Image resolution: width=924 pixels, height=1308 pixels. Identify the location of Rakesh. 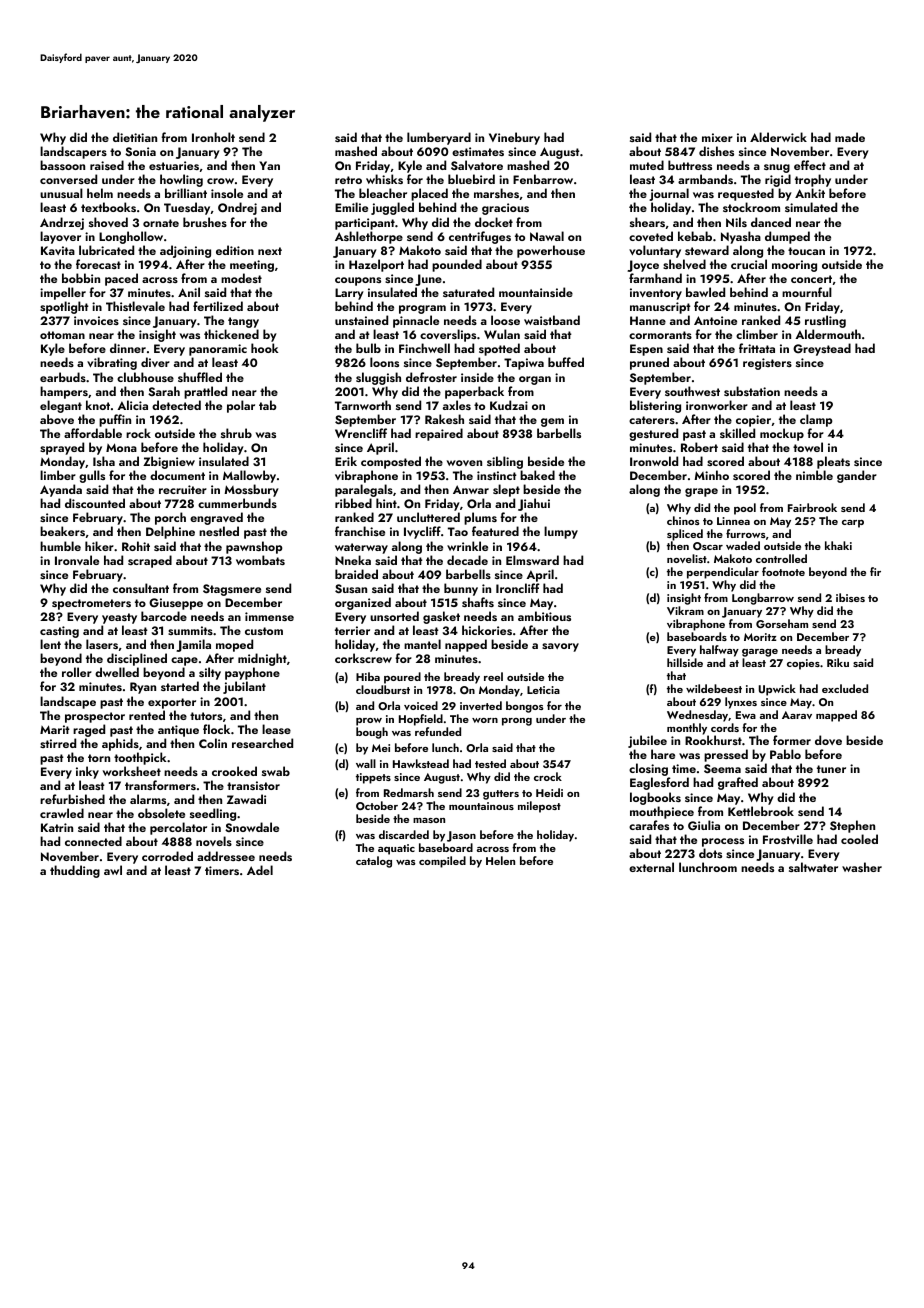
(444, 419).
